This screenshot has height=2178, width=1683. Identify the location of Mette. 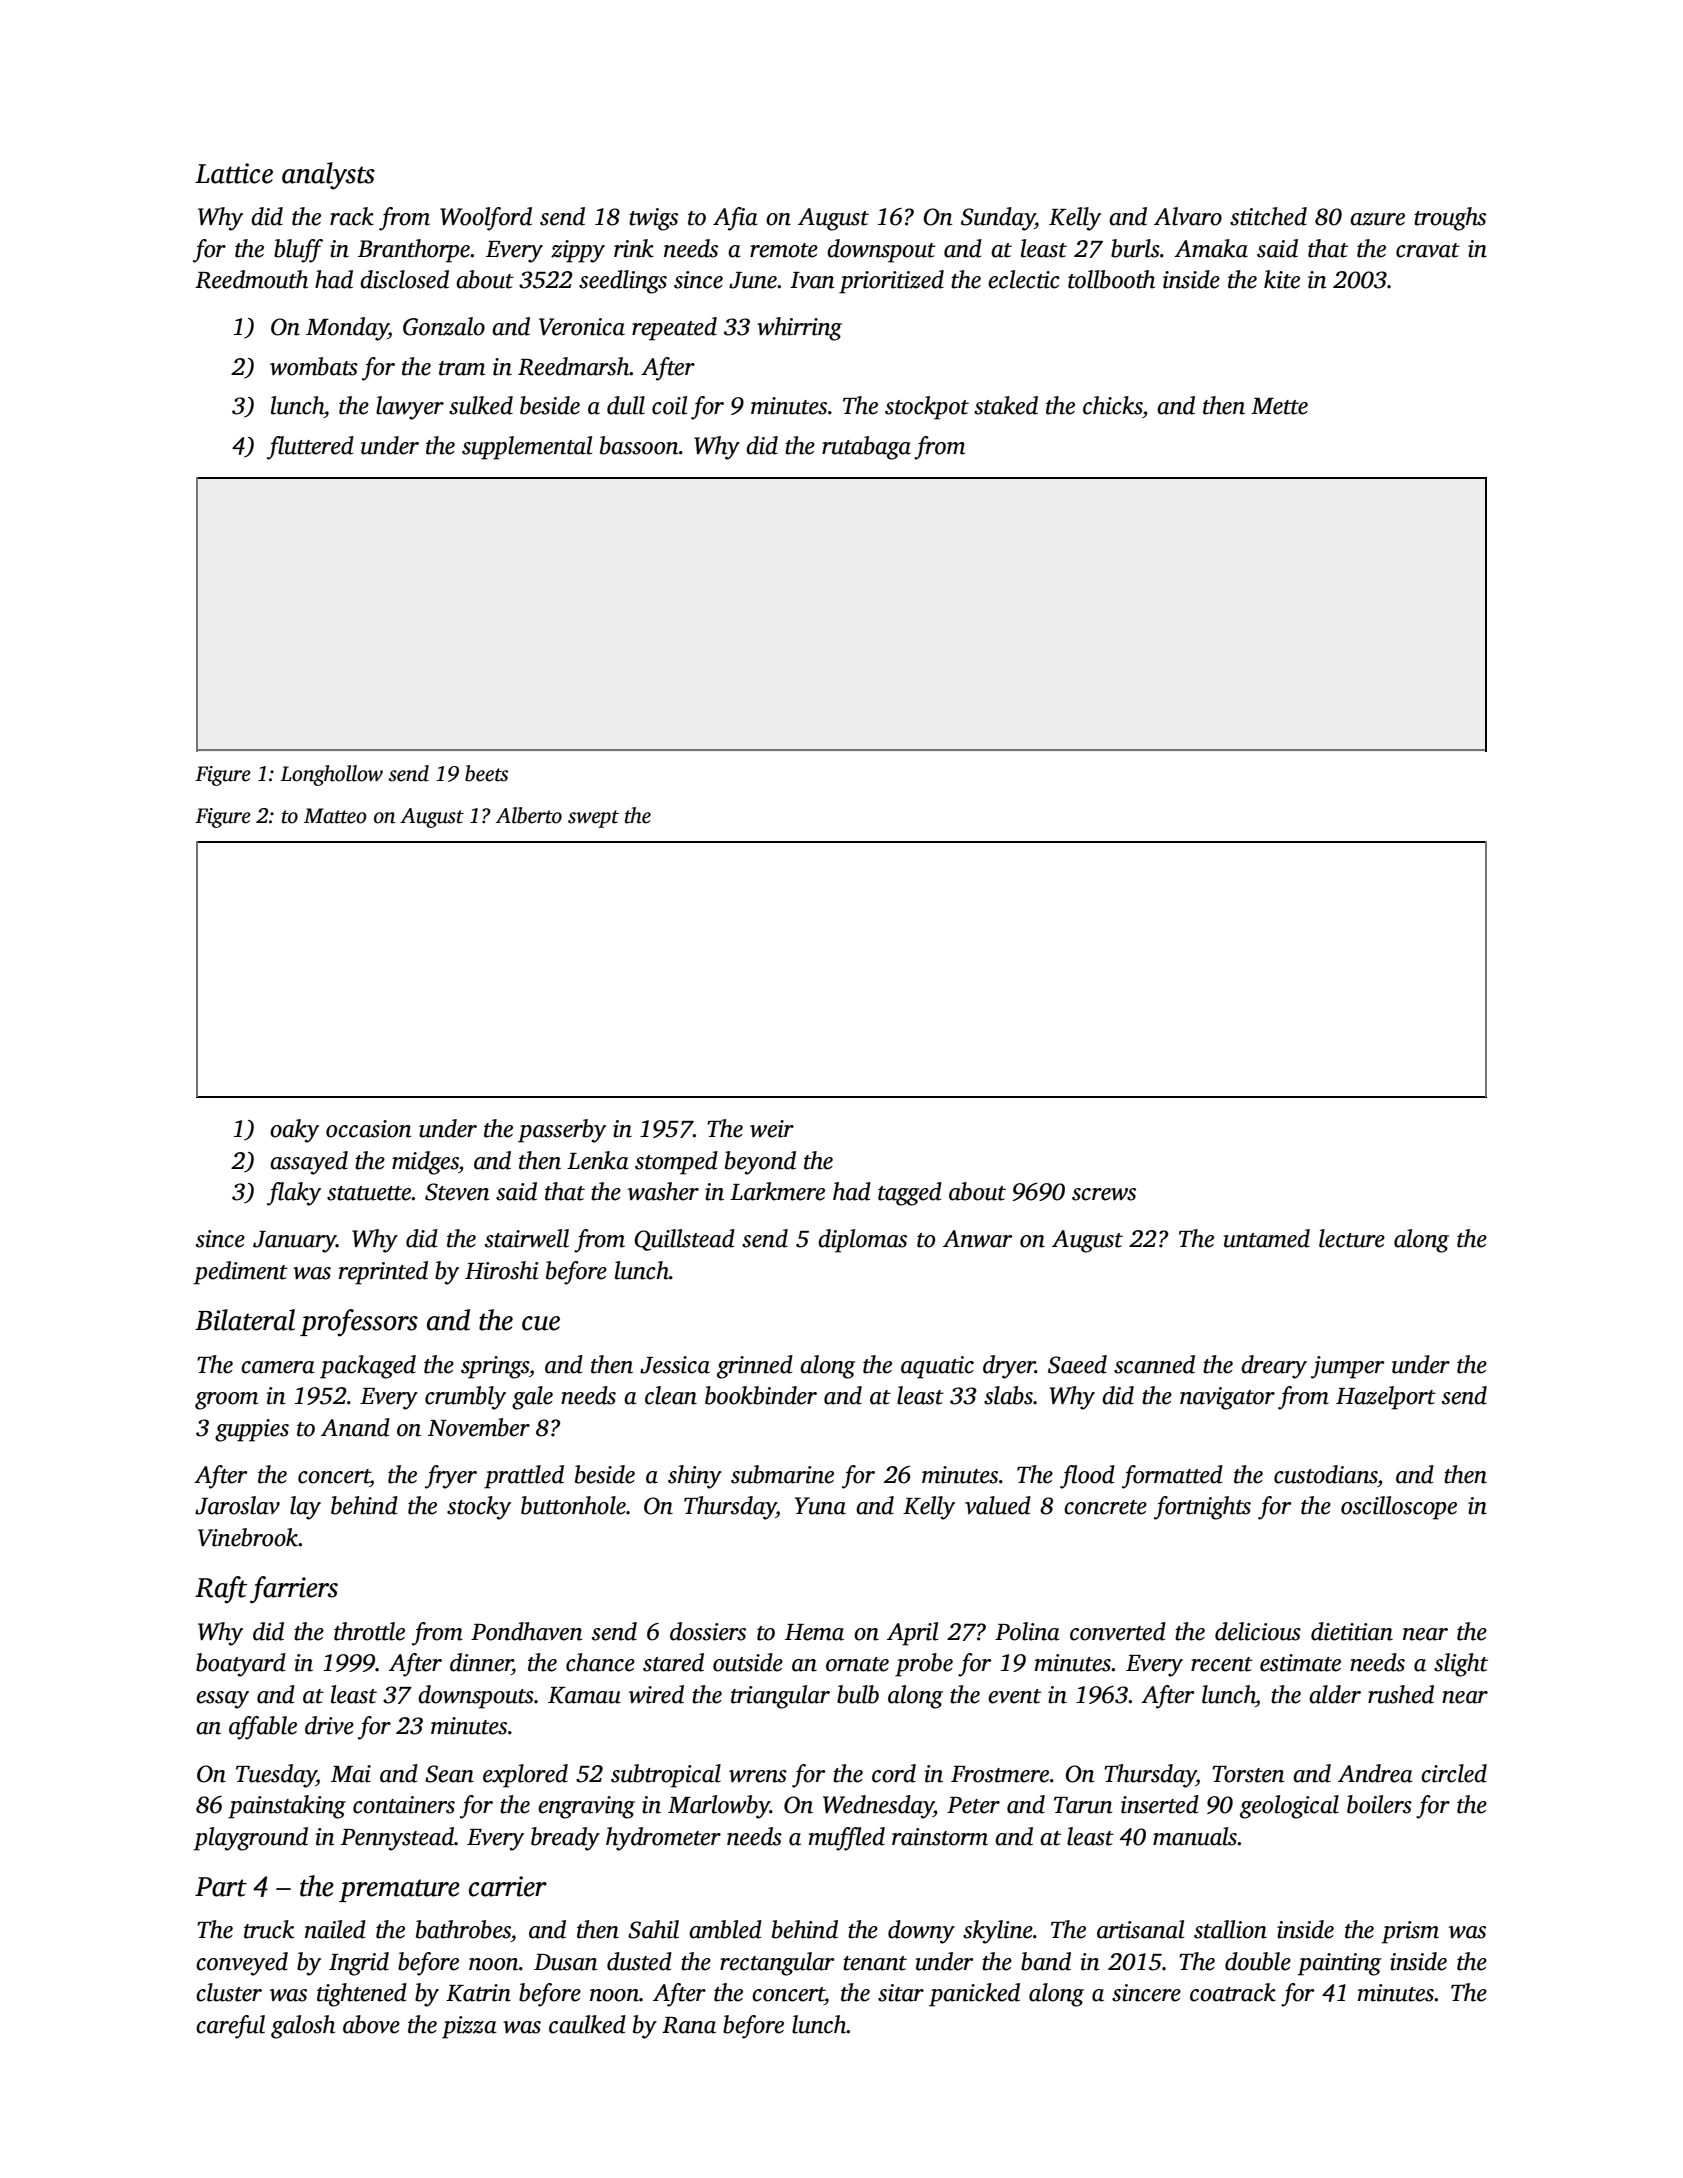
(1279, 406).
